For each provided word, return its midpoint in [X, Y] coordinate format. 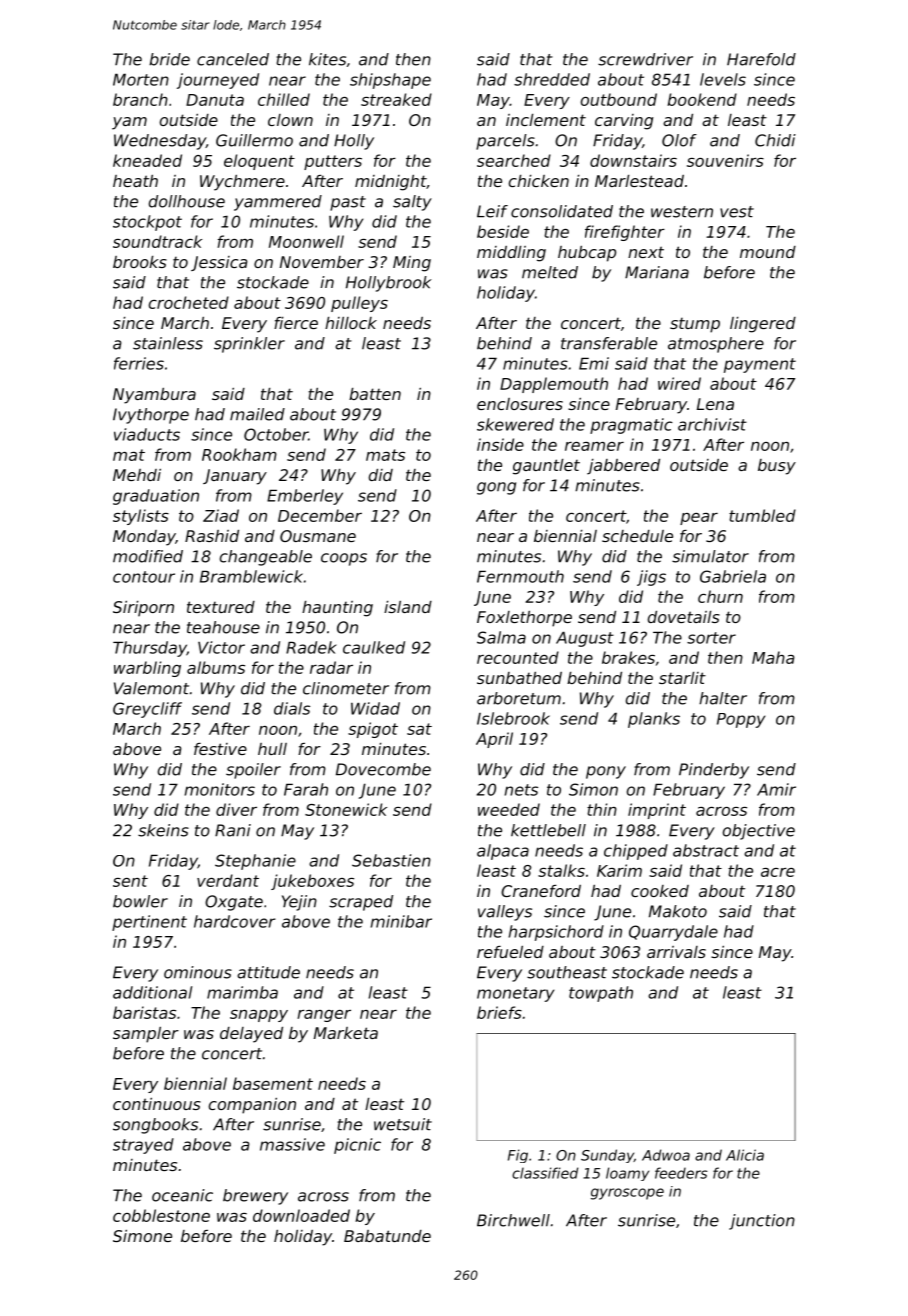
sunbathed [519, 678]
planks [654, 720]
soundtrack [157, 241]
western [682, 212]
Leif [492, 211]
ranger [324, 1016]
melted [550, 272]
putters [333, 162]
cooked [660, 891]
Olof [679, 140]
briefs [499, 1012]
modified [148, 556]
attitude [268, 972]
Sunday [607, 1156]
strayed [143, 1146]
